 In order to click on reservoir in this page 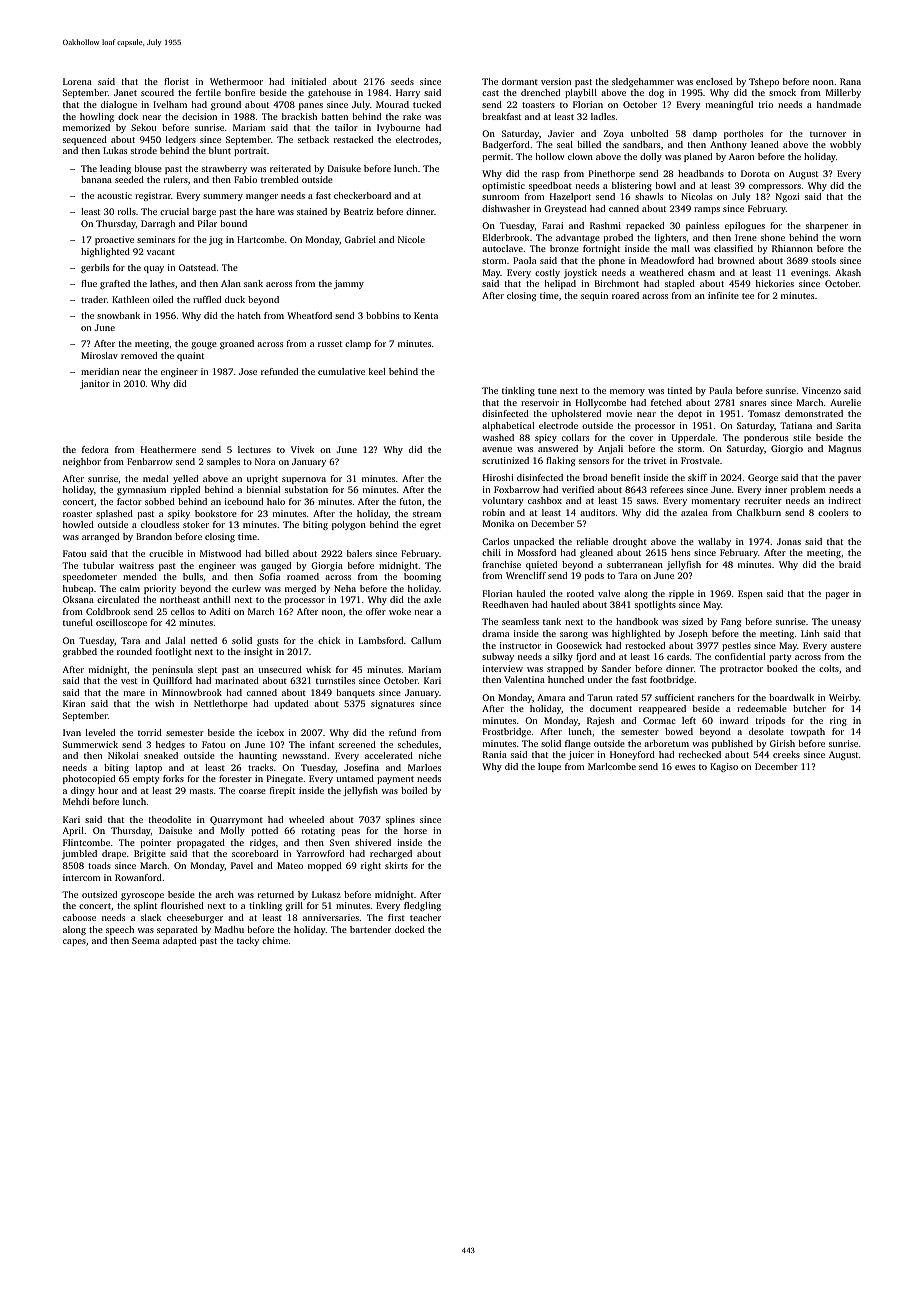, I will do `click(540, 402)`.
